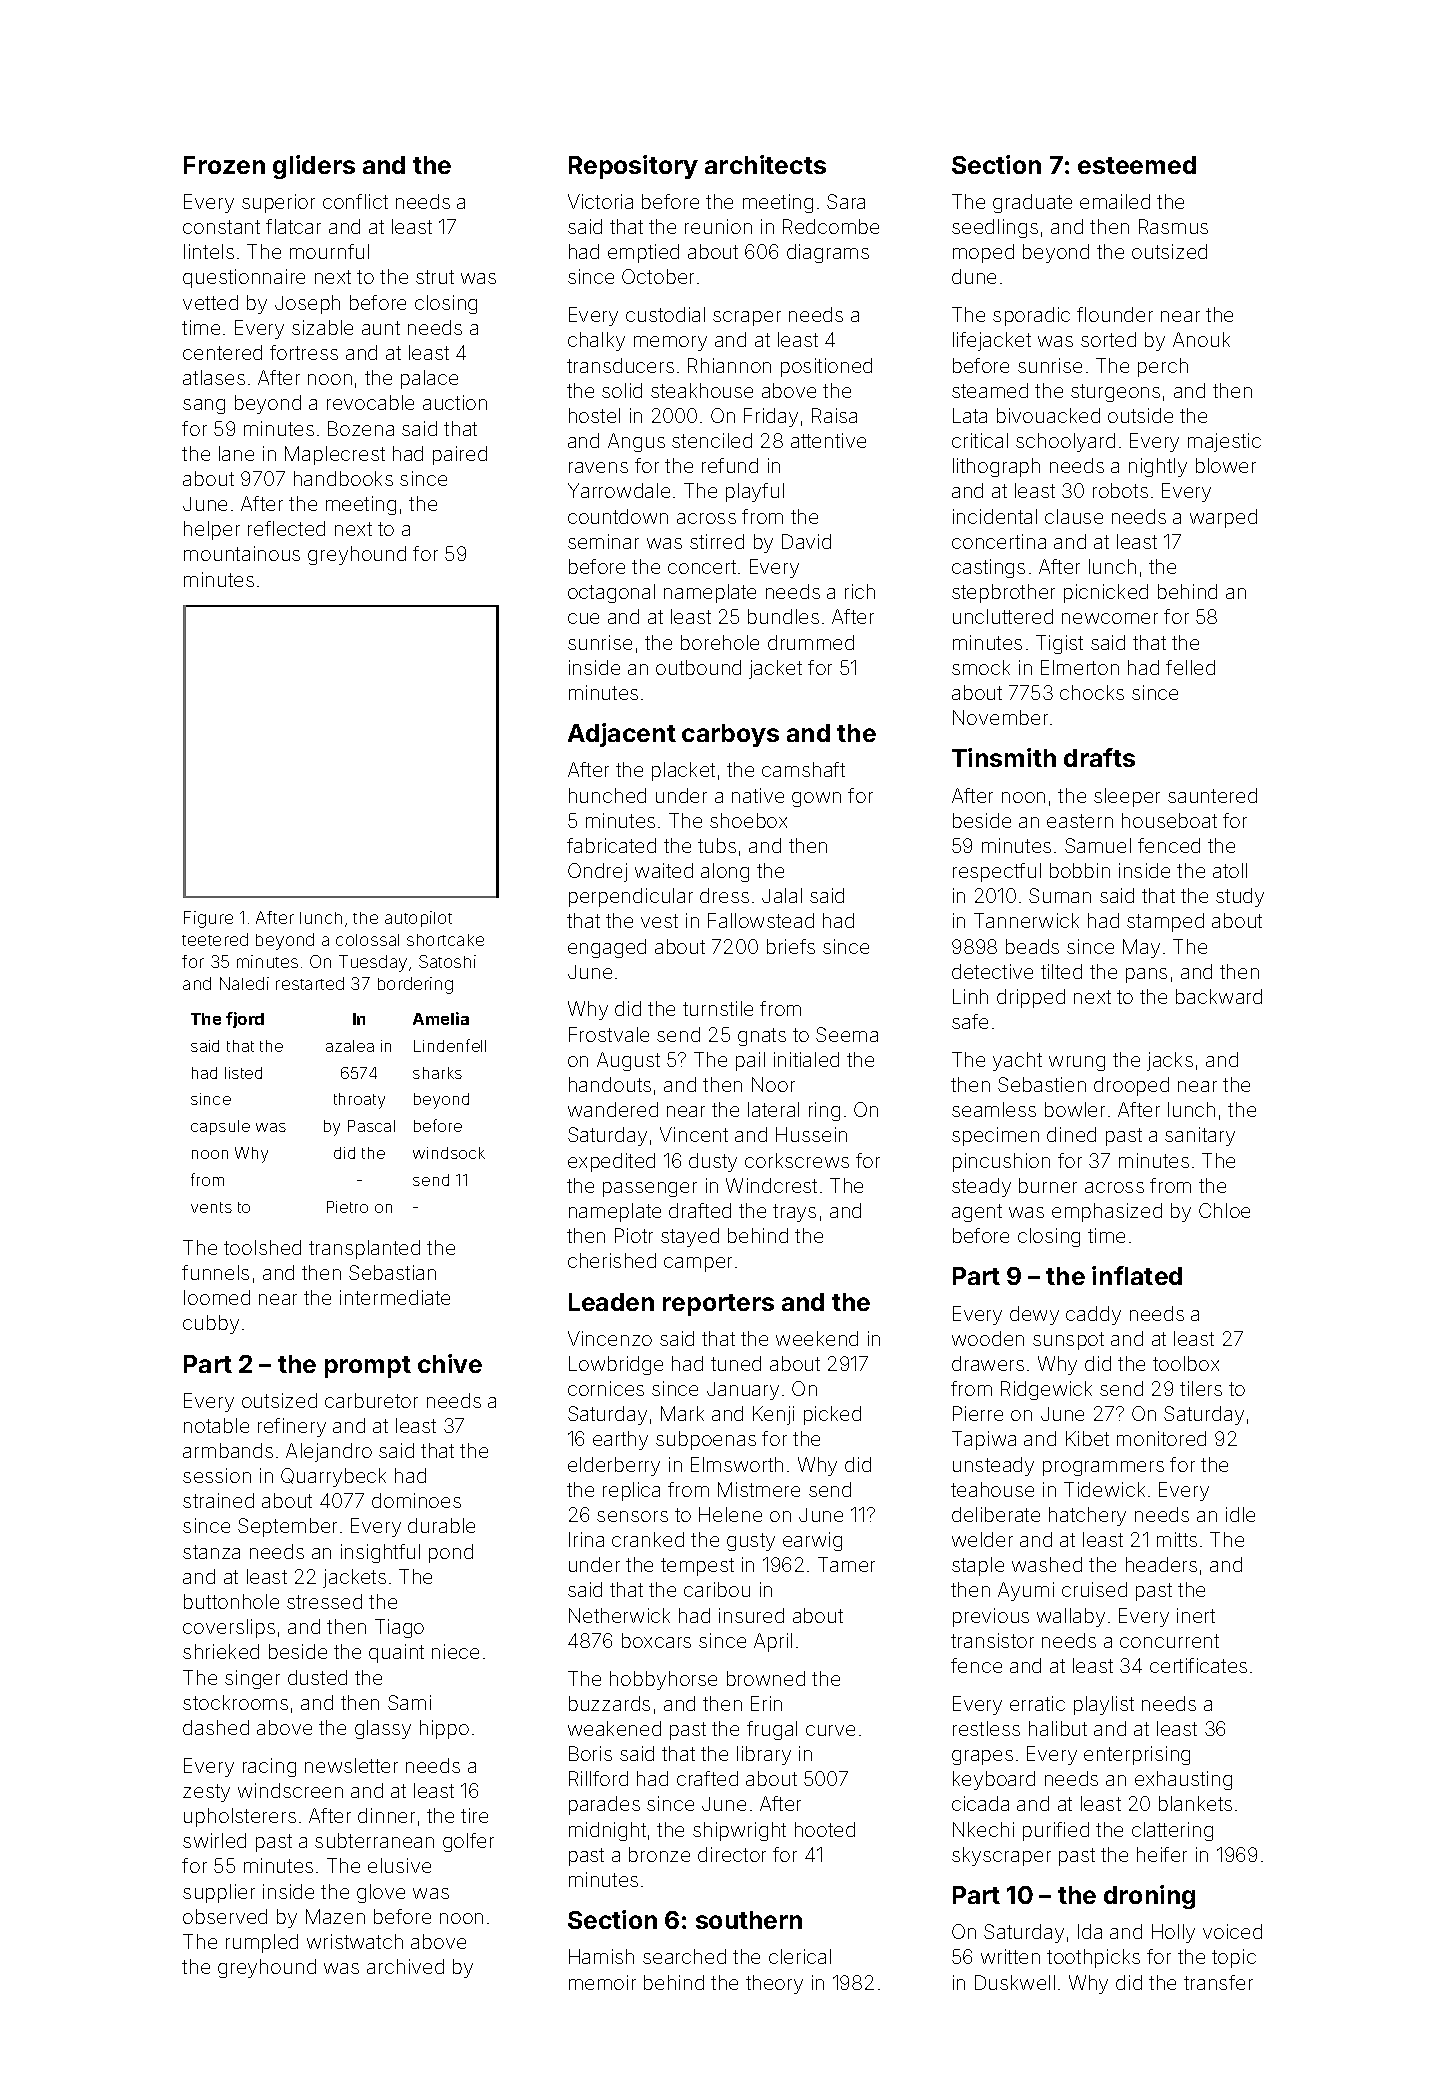 The image size is (1450, 2100). Describe the element at coordinates (1098, 845) in the image. I see `Samuel` at that location.
